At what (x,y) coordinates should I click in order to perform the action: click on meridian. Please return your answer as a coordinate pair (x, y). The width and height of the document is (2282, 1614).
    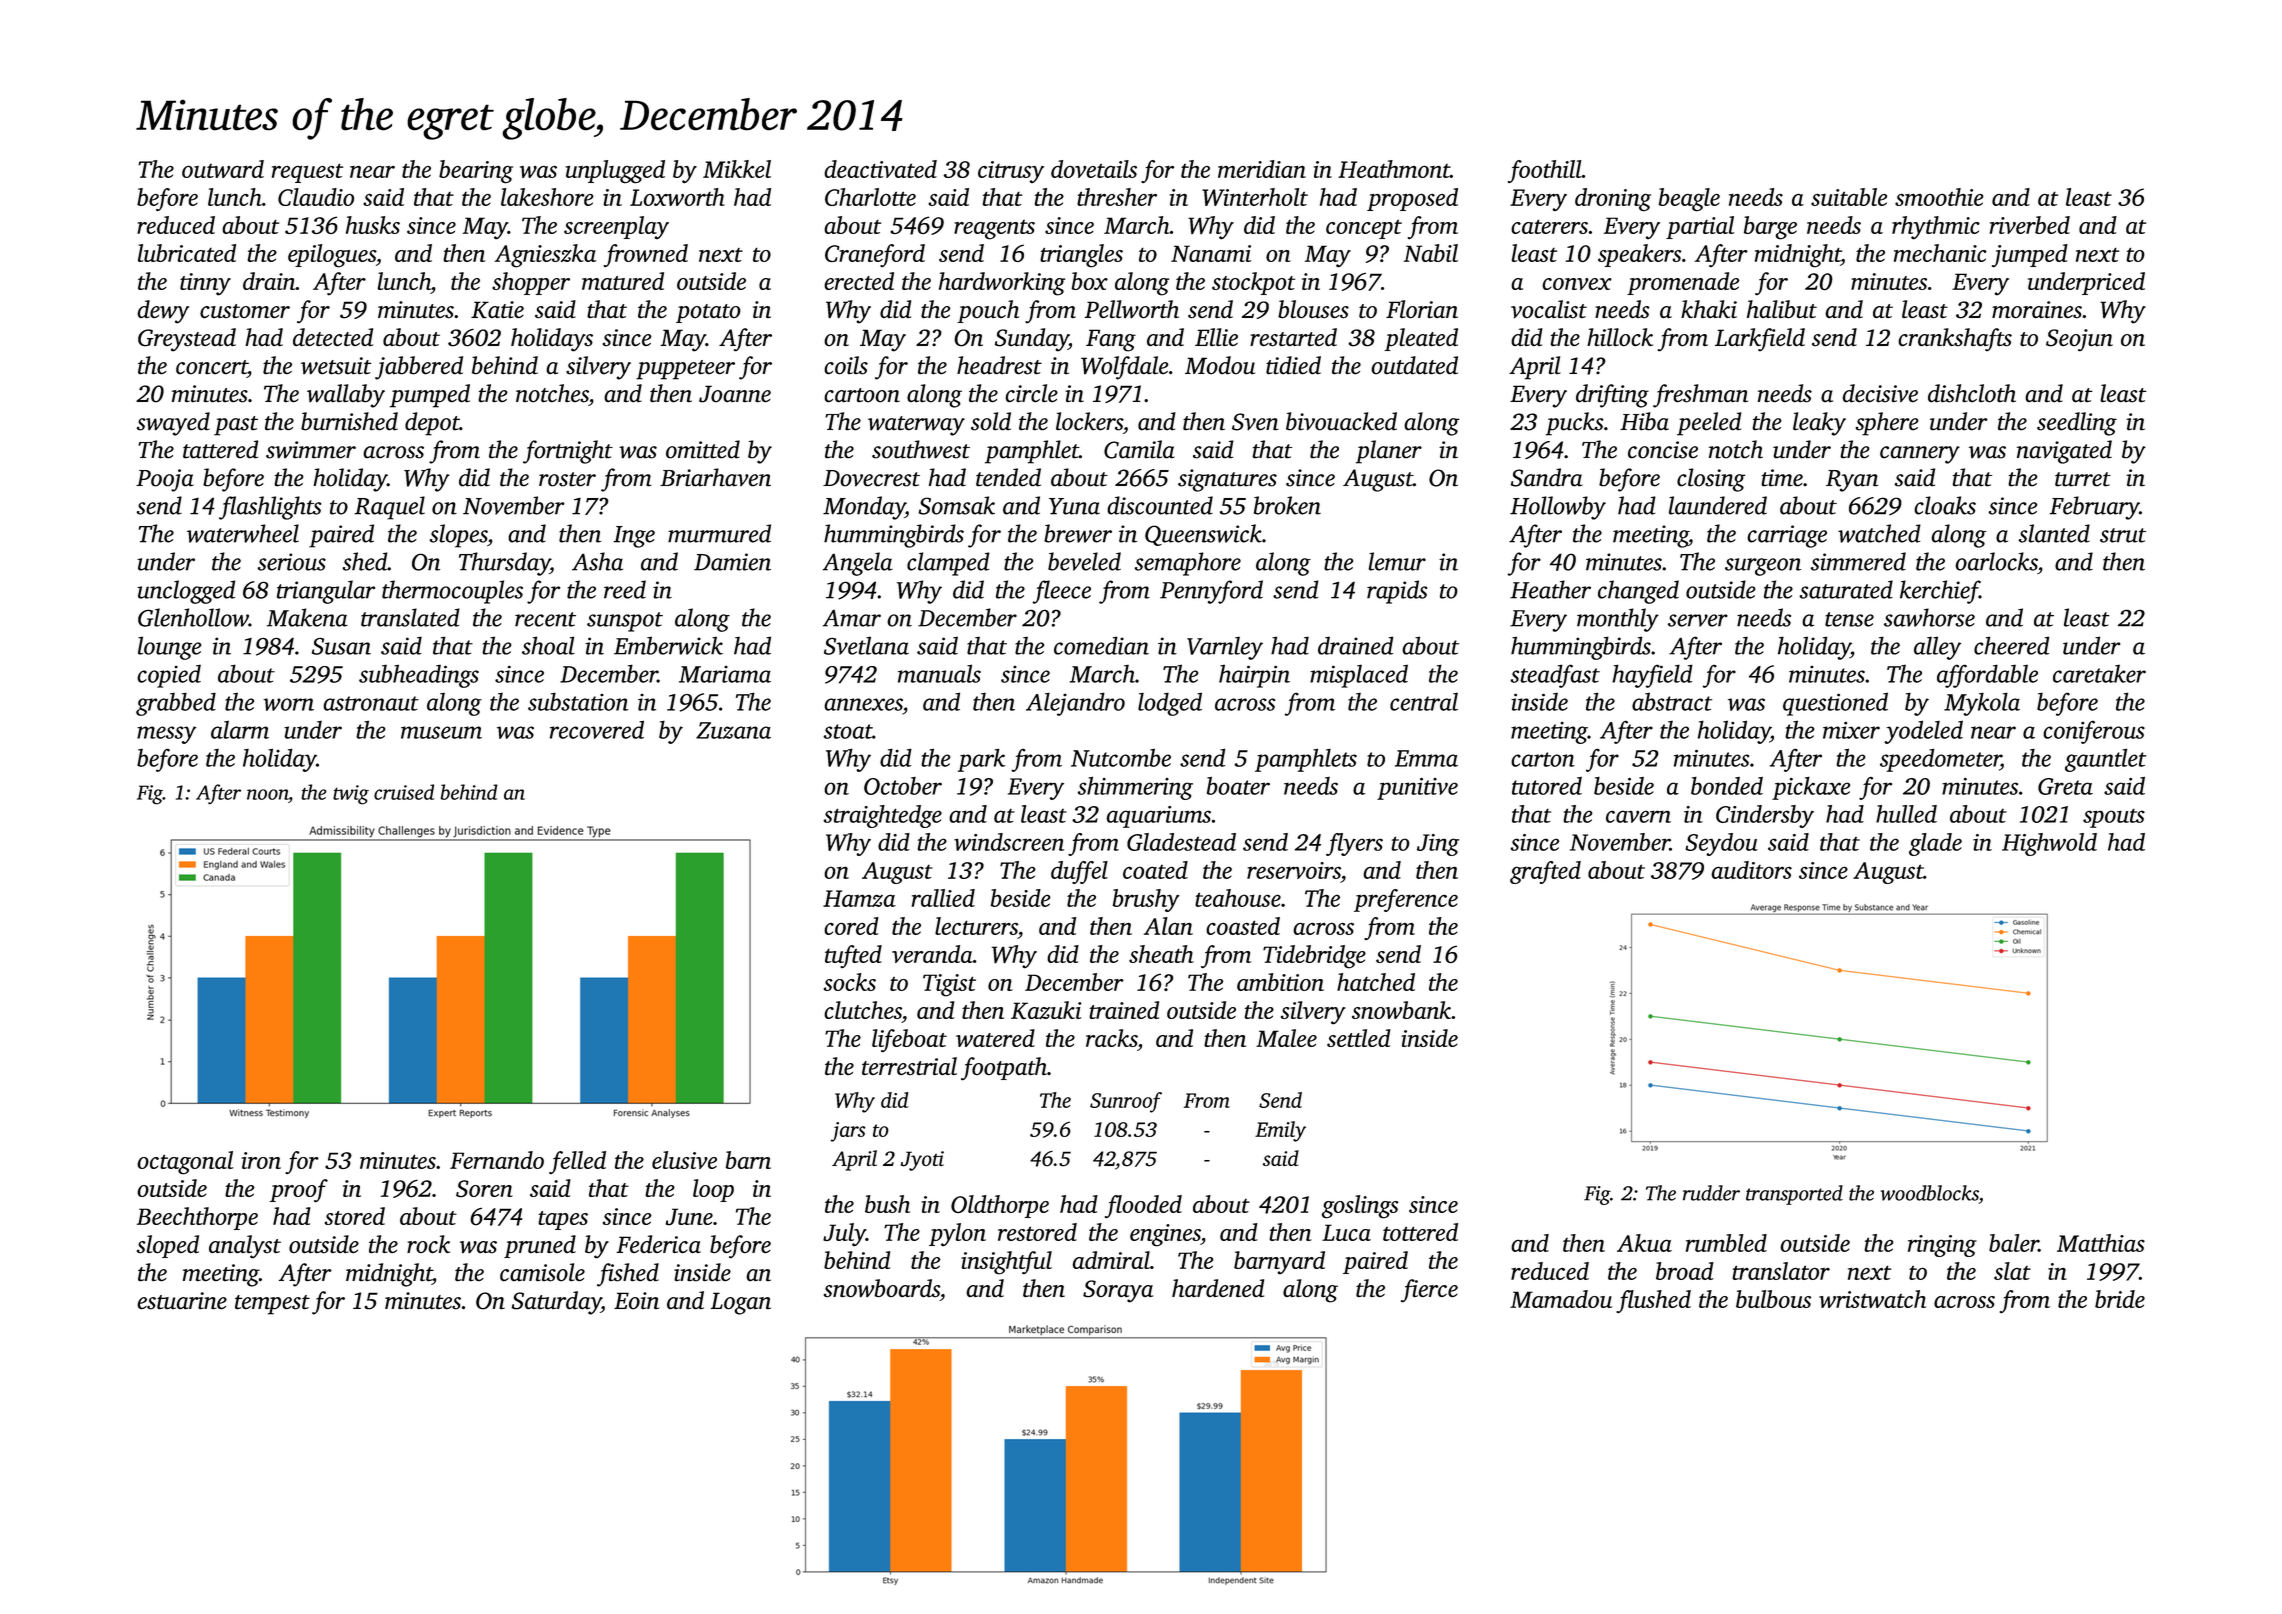
    Looking at the image, I should click on (1262, 169).
